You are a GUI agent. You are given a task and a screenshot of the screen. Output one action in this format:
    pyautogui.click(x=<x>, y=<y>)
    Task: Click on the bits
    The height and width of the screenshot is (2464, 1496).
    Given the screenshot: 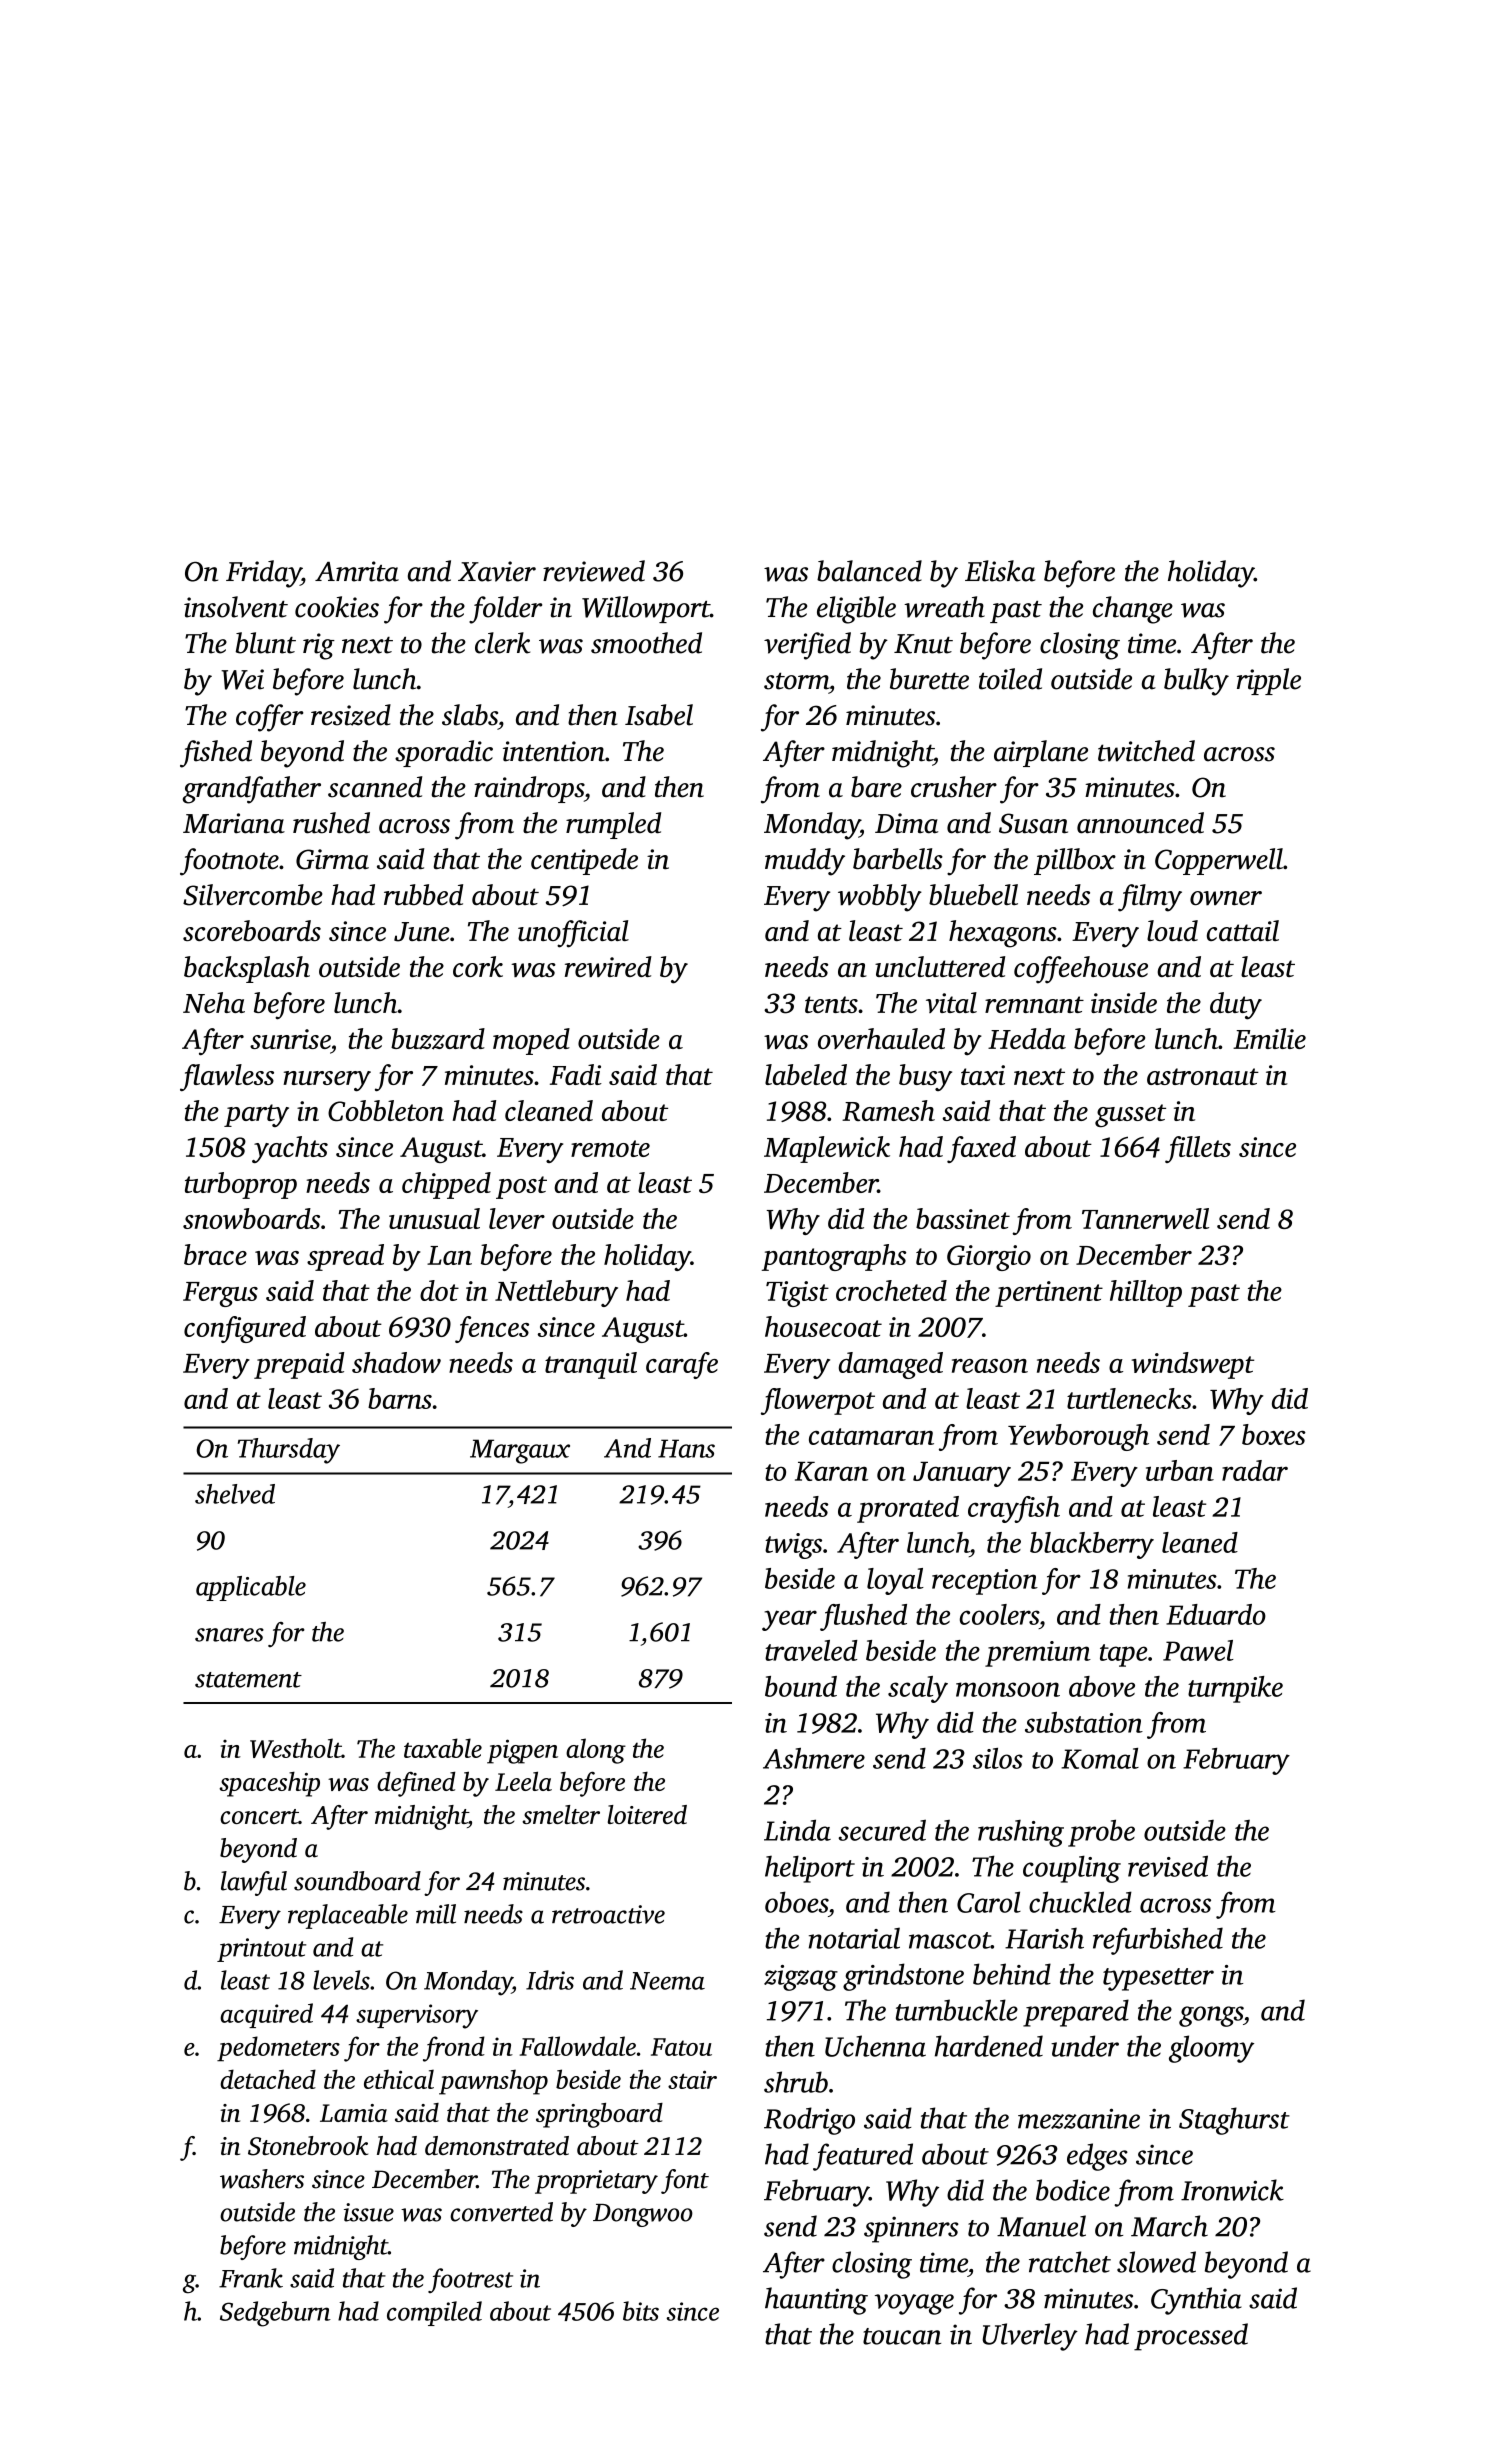 What is the action you would take?
    pyautogui.click(x=641, y=2311)
